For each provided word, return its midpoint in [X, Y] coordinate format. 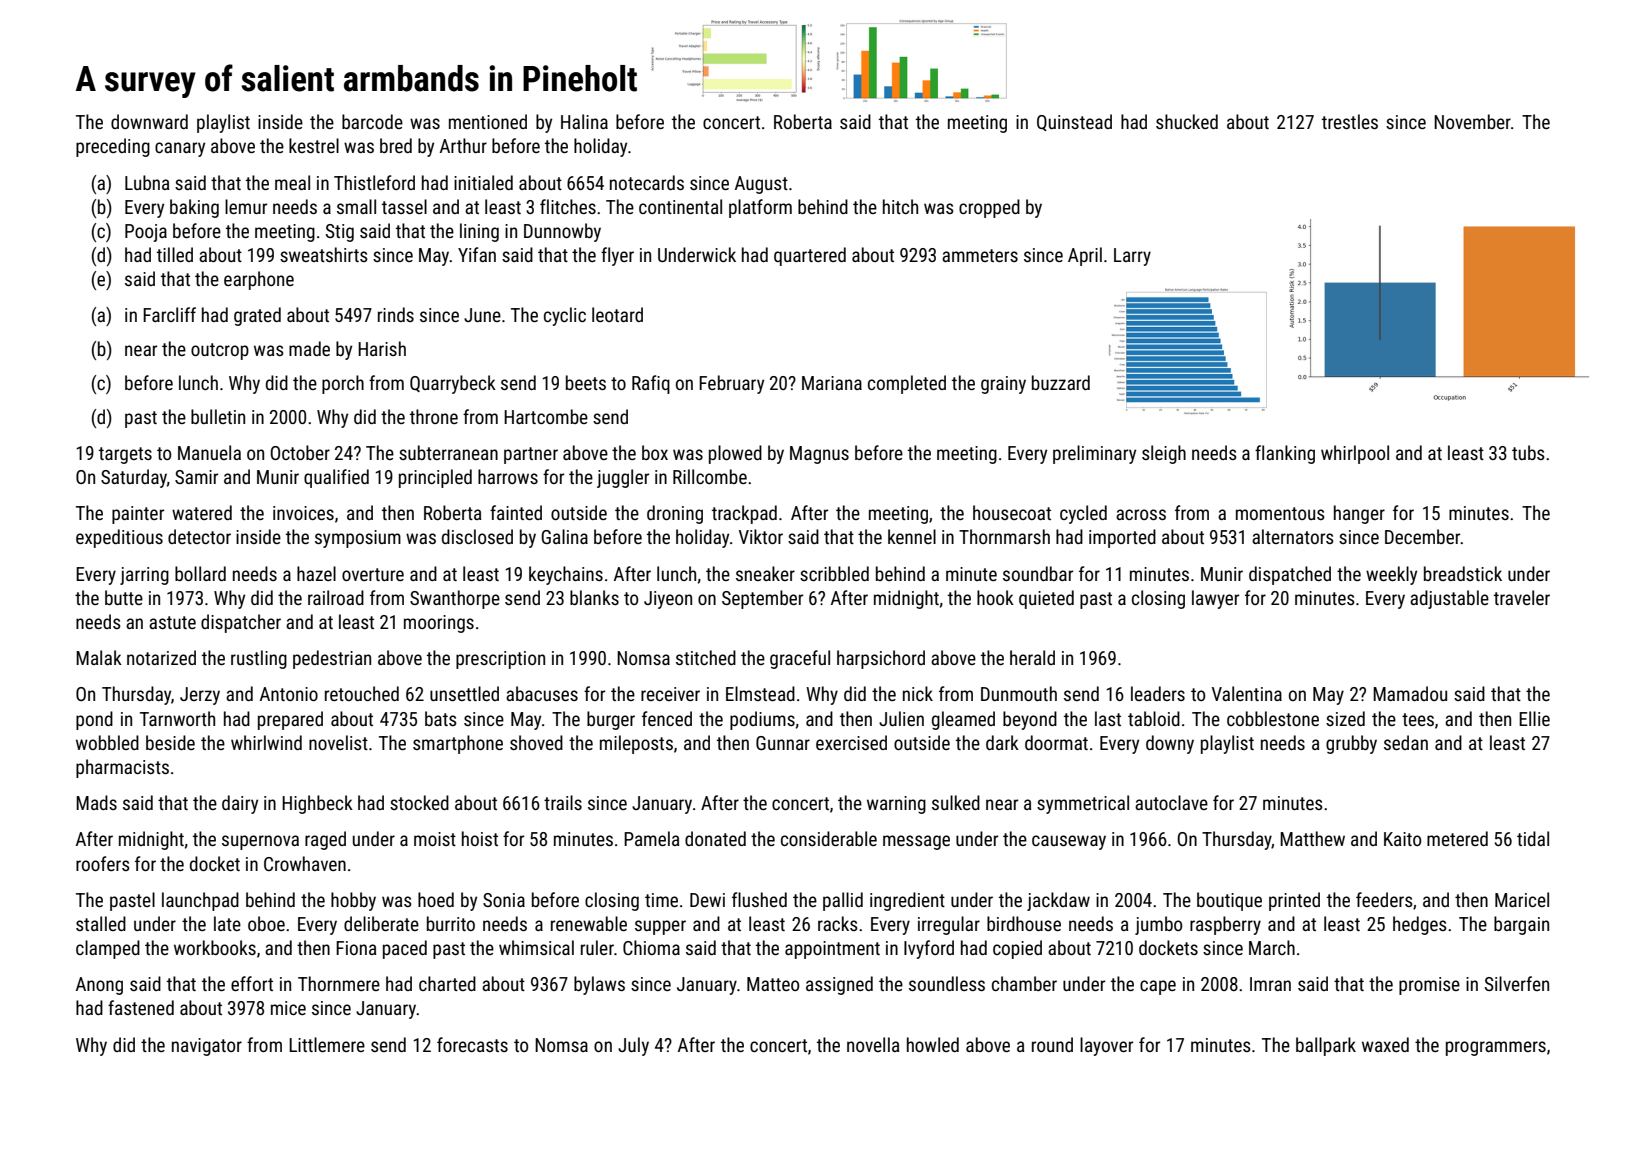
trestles [1350, 121]
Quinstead [1074, 122]
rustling [259, 659]
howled [933, 1044]
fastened [141, 1007]
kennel [912, 536]
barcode [372, 121]
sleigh [1164, 454]
